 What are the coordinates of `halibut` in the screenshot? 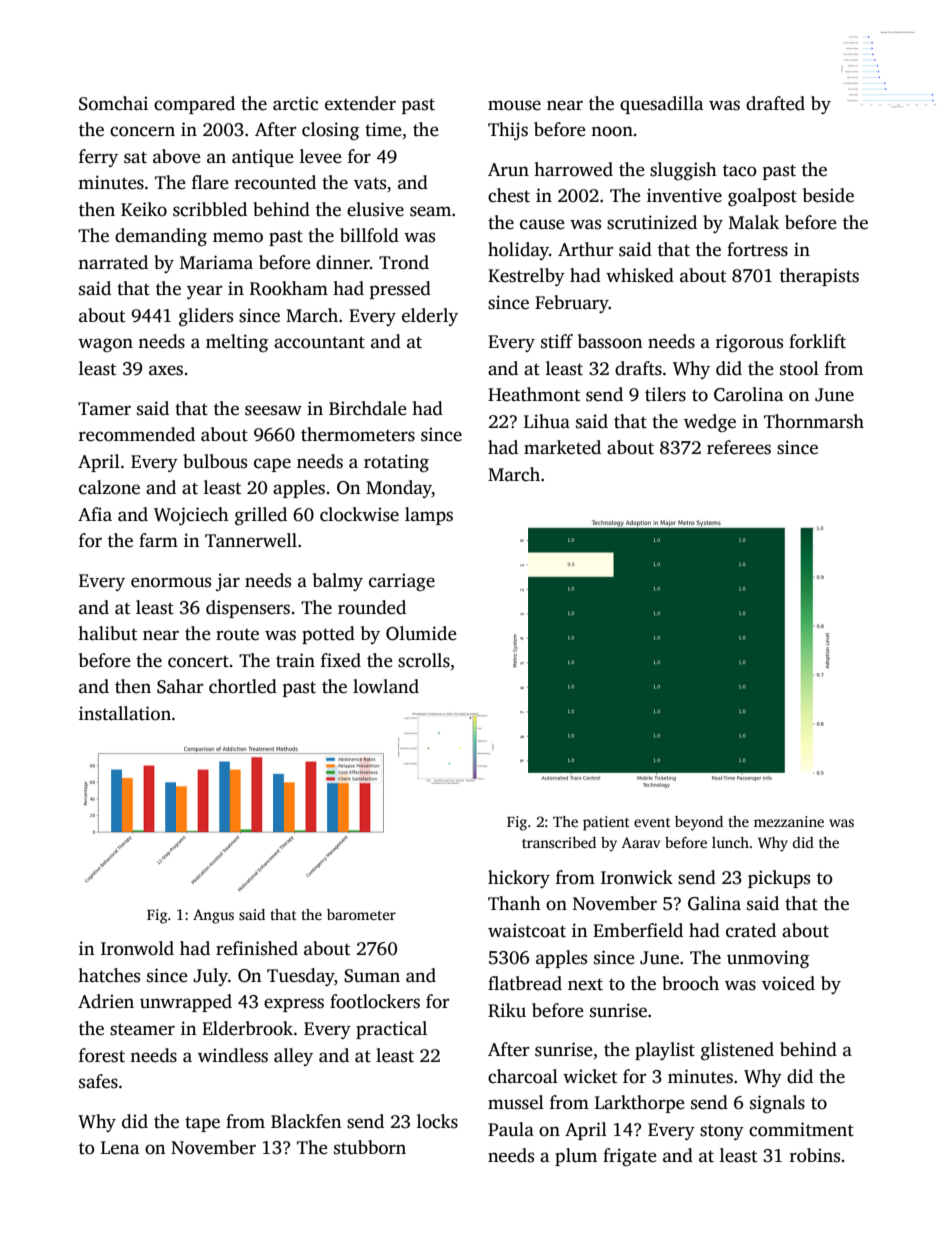 It's located at (107, 633).
